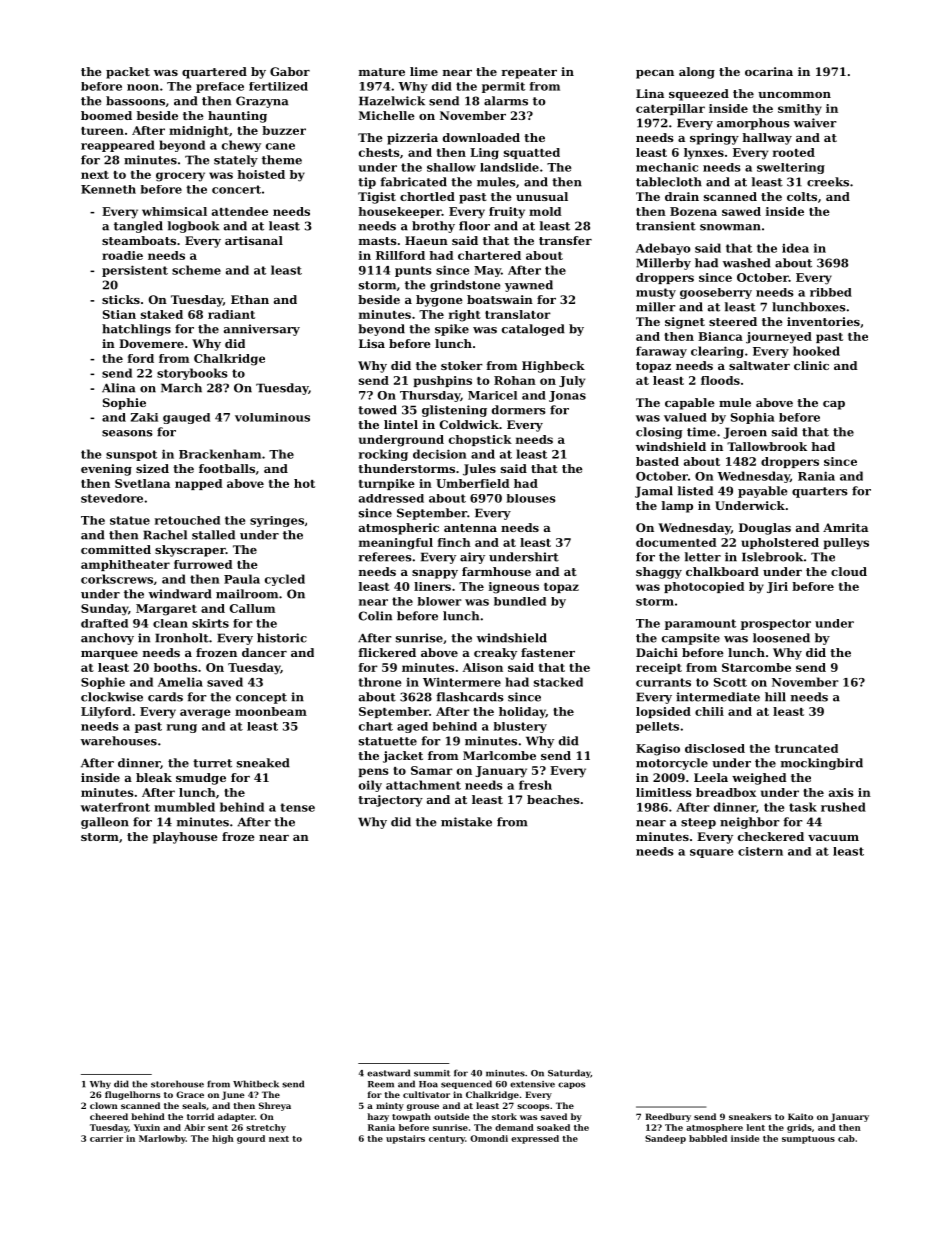 This page has height=1233, width=952. Describe the element at coordinates (427, 196) in the page. I see `chortled` at that location.
